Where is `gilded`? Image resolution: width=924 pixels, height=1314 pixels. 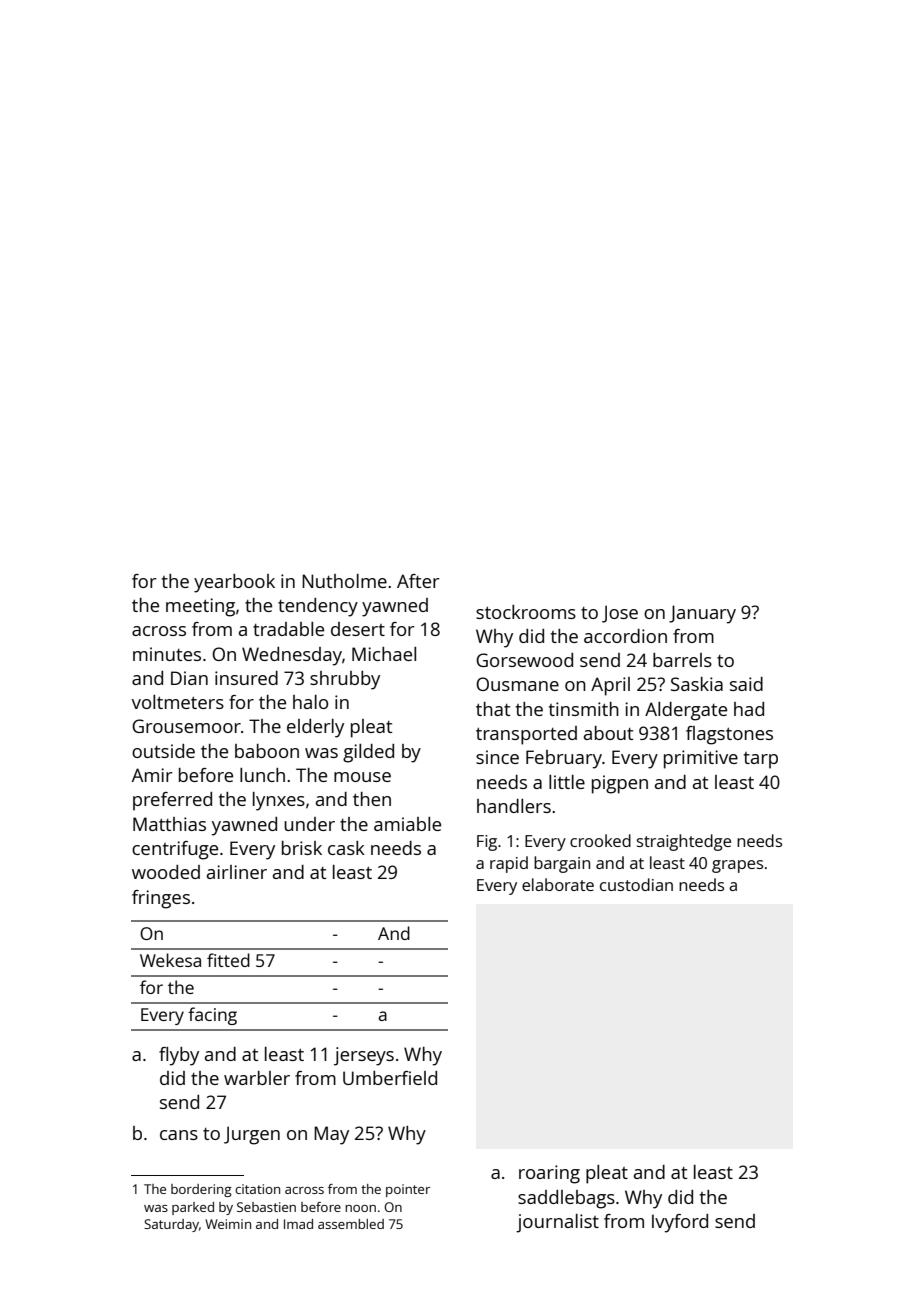
gilded is located at coordinates (368, 753).
